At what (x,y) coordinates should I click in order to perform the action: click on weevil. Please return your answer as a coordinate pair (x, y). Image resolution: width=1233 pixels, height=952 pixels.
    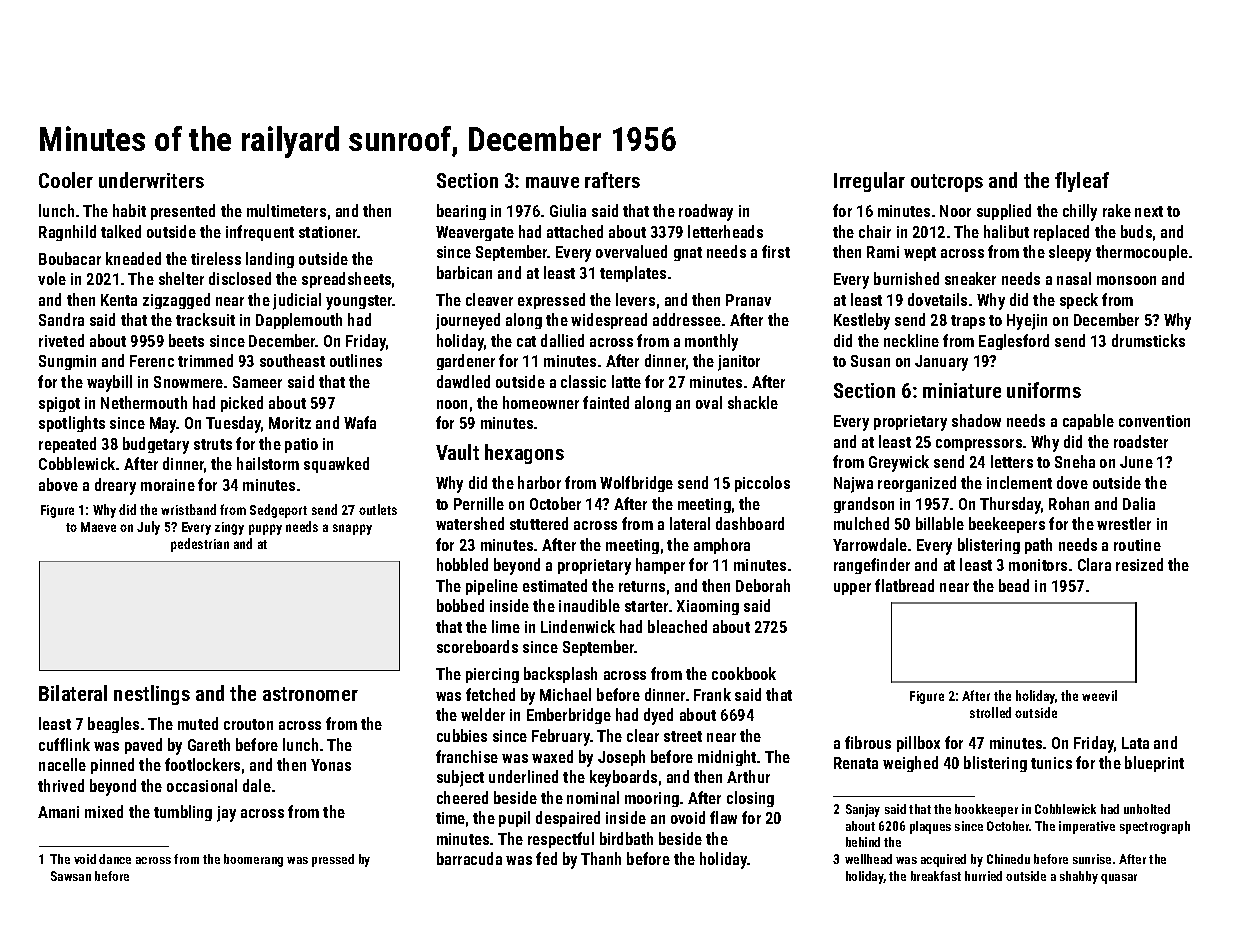
    Looking at the image, I should click on (1099, 695).
